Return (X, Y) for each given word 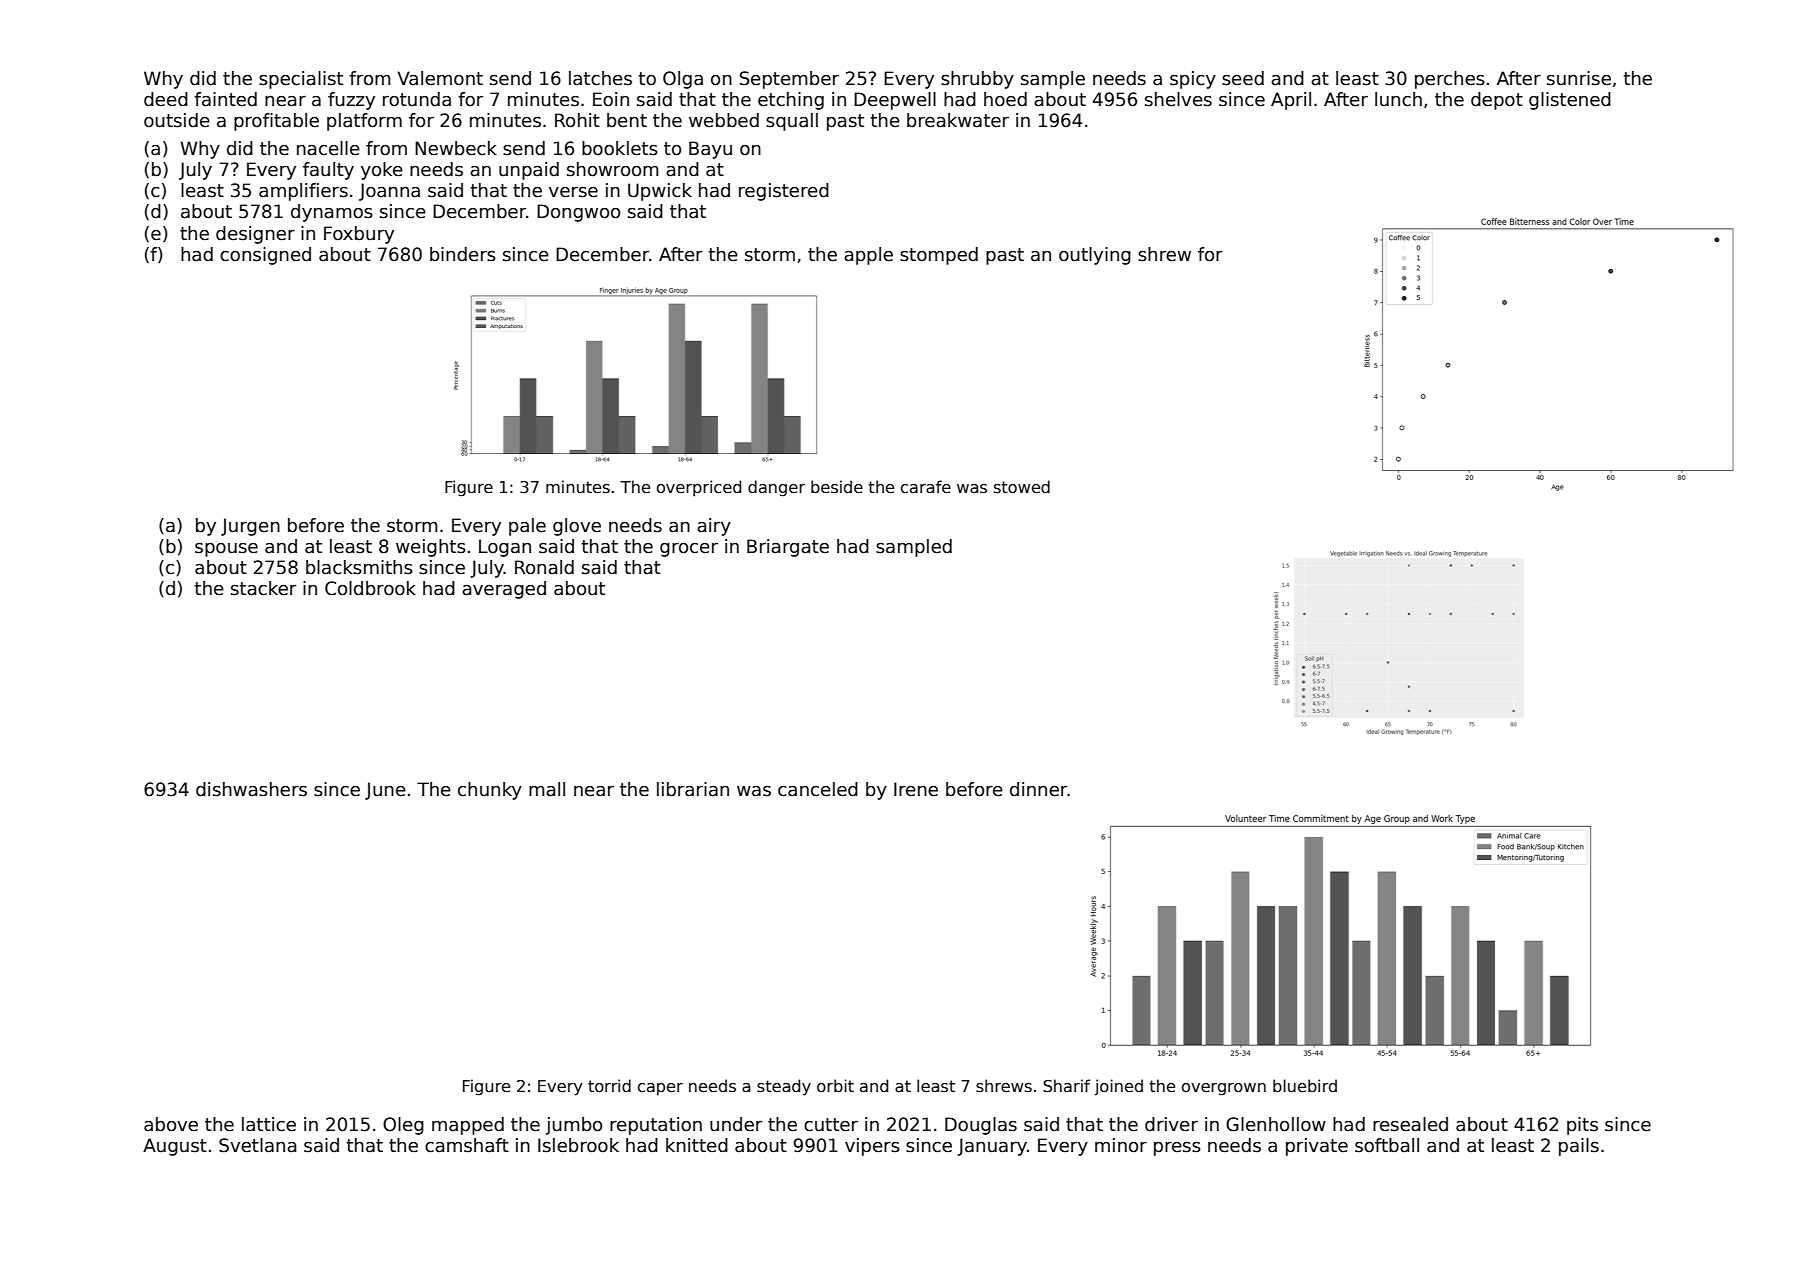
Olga (683, 80)
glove (577, 527)
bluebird (1305, 1085)
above (171, 1124)
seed (1243, 78)
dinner (1039, 789)
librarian (693, 789)
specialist (301, 80)
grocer (689, 550)
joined (1118, 1087)
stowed (1022, 487)
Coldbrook (370, 588)
